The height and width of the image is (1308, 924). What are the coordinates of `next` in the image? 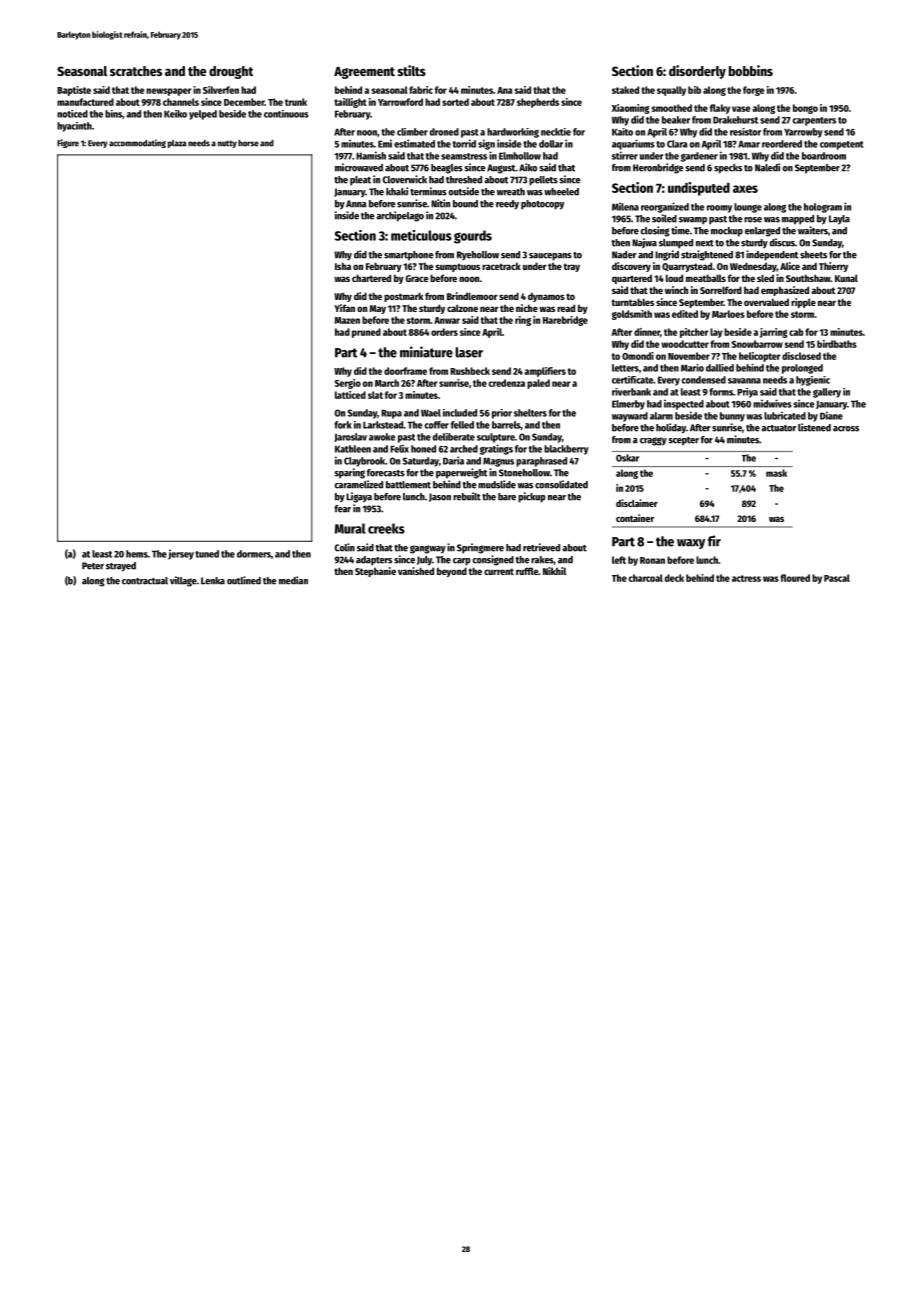 It's located at (705, 243).
